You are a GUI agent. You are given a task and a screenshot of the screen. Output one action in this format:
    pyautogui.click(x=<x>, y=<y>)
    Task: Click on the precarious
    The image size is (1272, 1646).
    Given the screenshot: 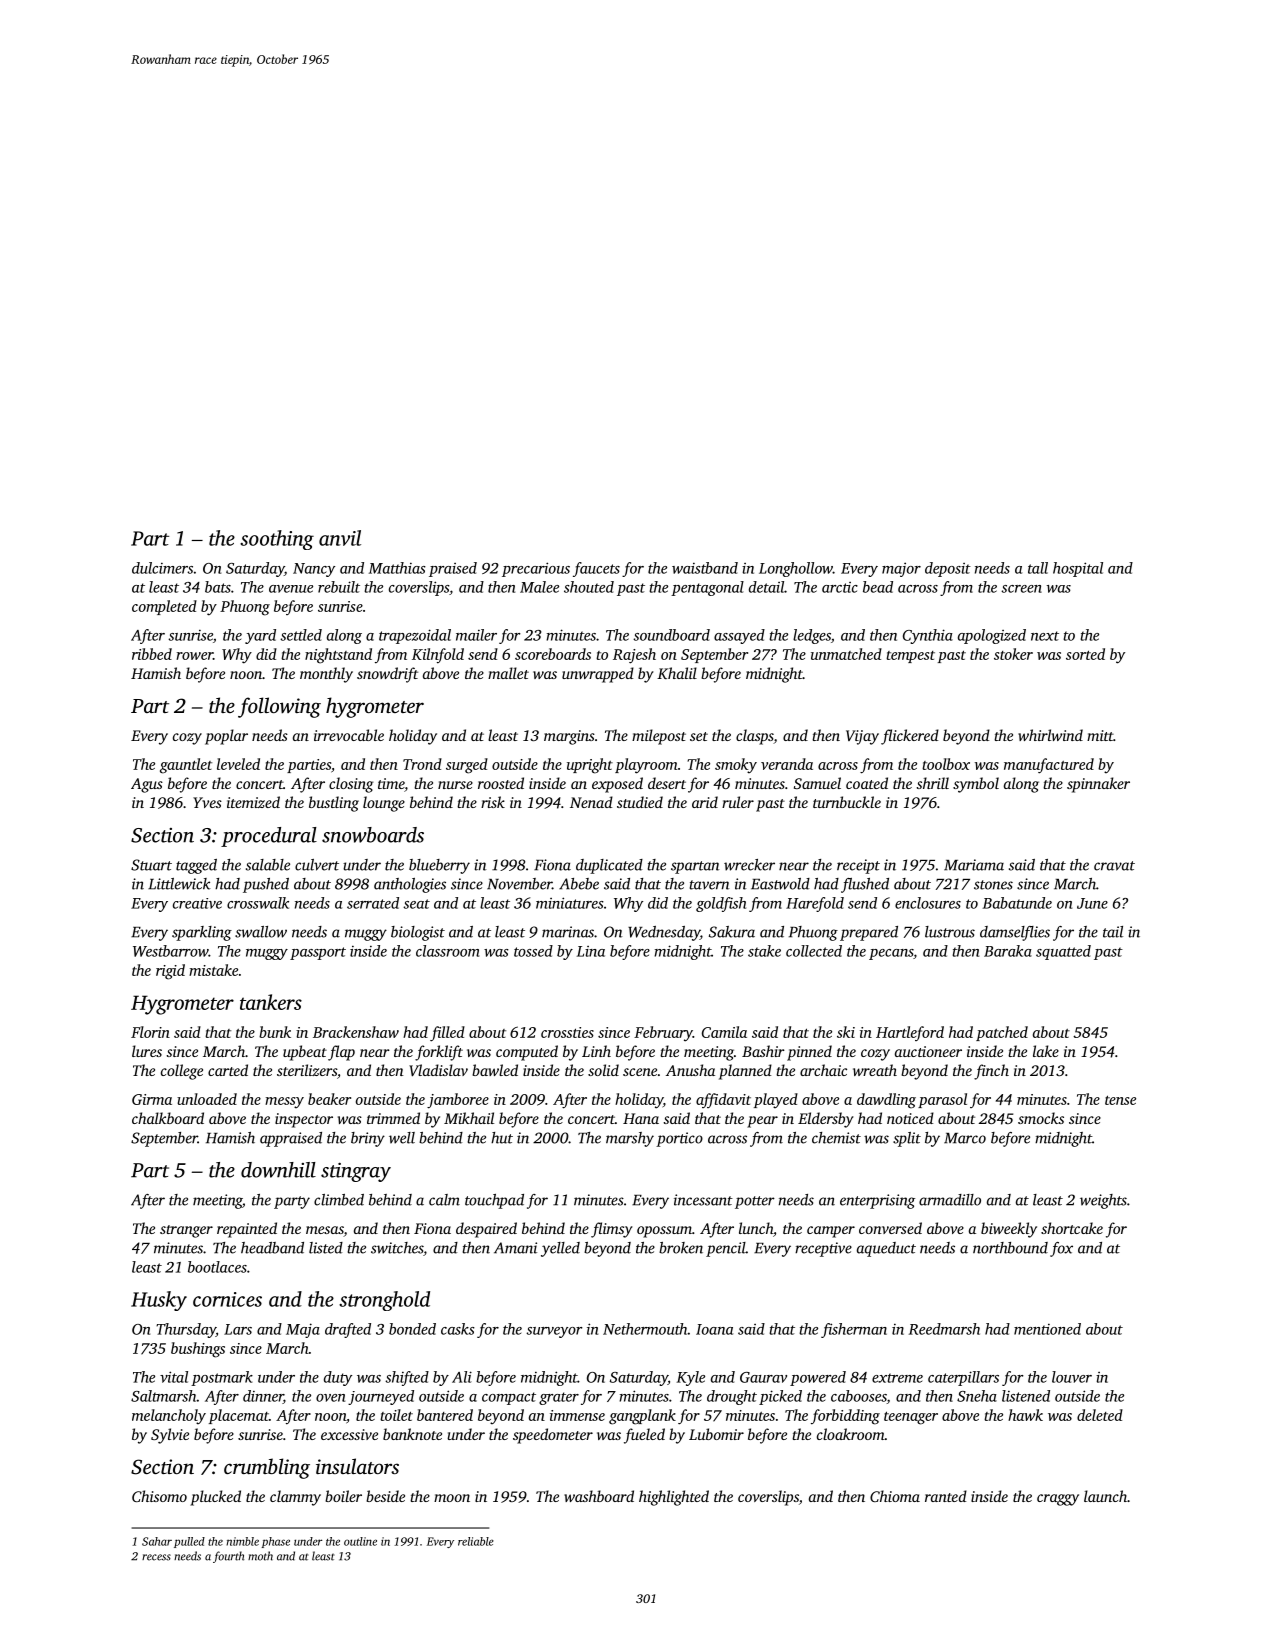 What is the action you would take?
    pyautogui.click(x=536, y=569)
